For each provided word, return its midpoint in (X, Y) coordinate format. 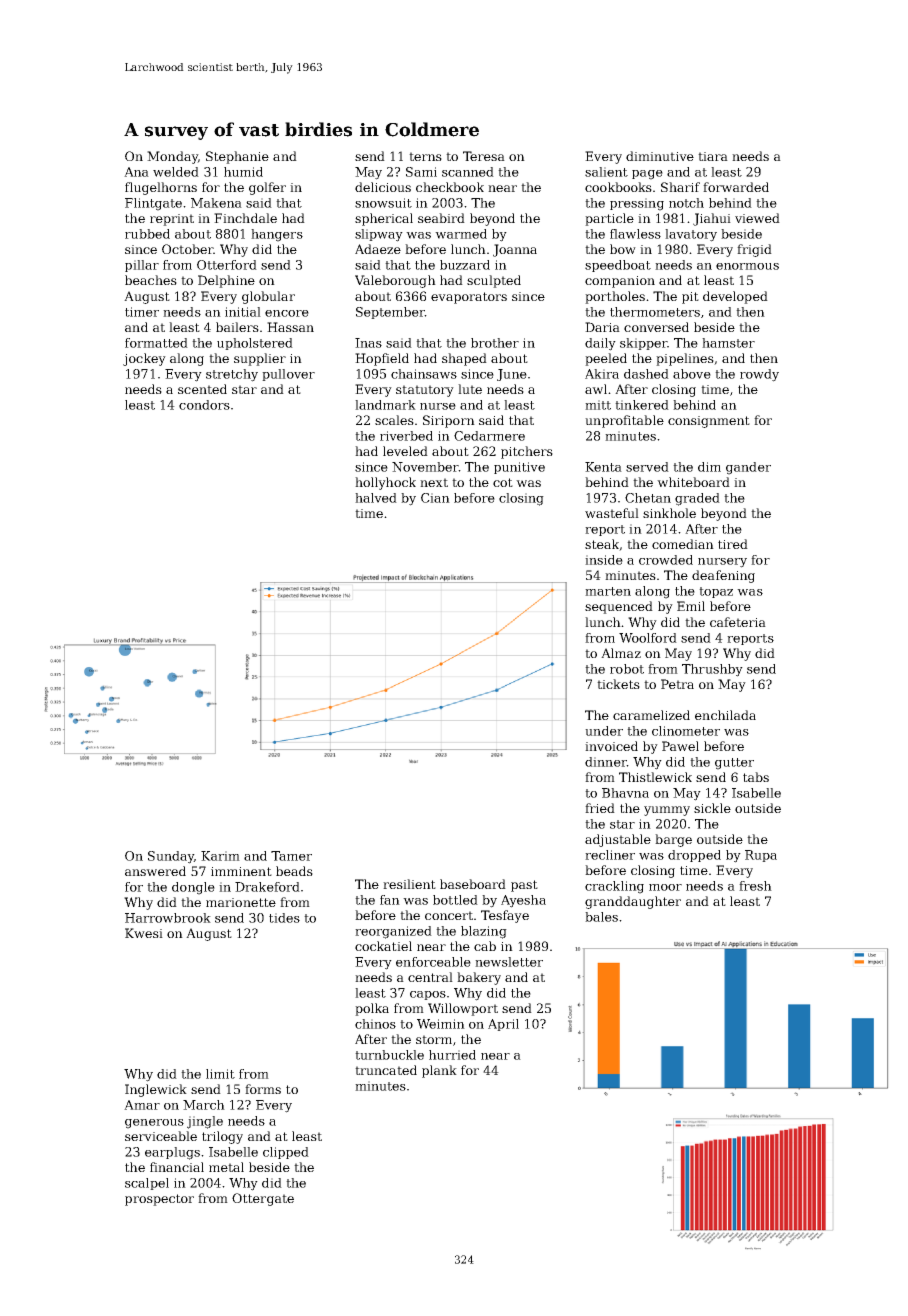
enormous (747, 266)
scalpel (147, 1184)
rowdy (759, 375)
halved (376, 498)
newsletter (509, 962)
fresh (755, 886)
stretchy (232, 375)
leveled (405, 451)
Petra (677, 684)
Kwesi (144, 933)
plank (439, 1071)
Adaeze (378, 249)
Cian (435, 498)
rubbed (147, 234)
